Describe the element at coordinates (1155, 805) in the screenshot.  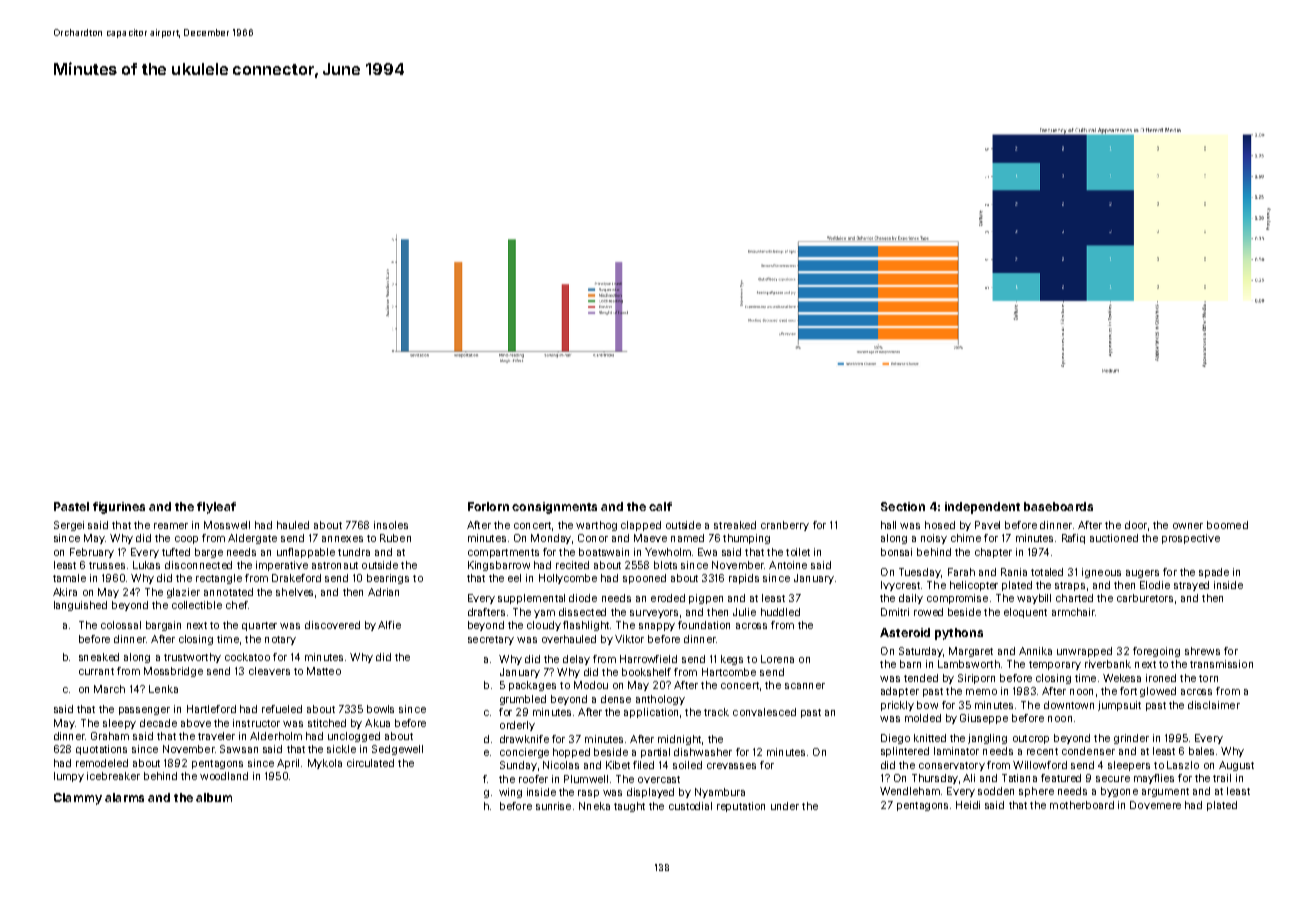
I see `Dovemere` at that location.
